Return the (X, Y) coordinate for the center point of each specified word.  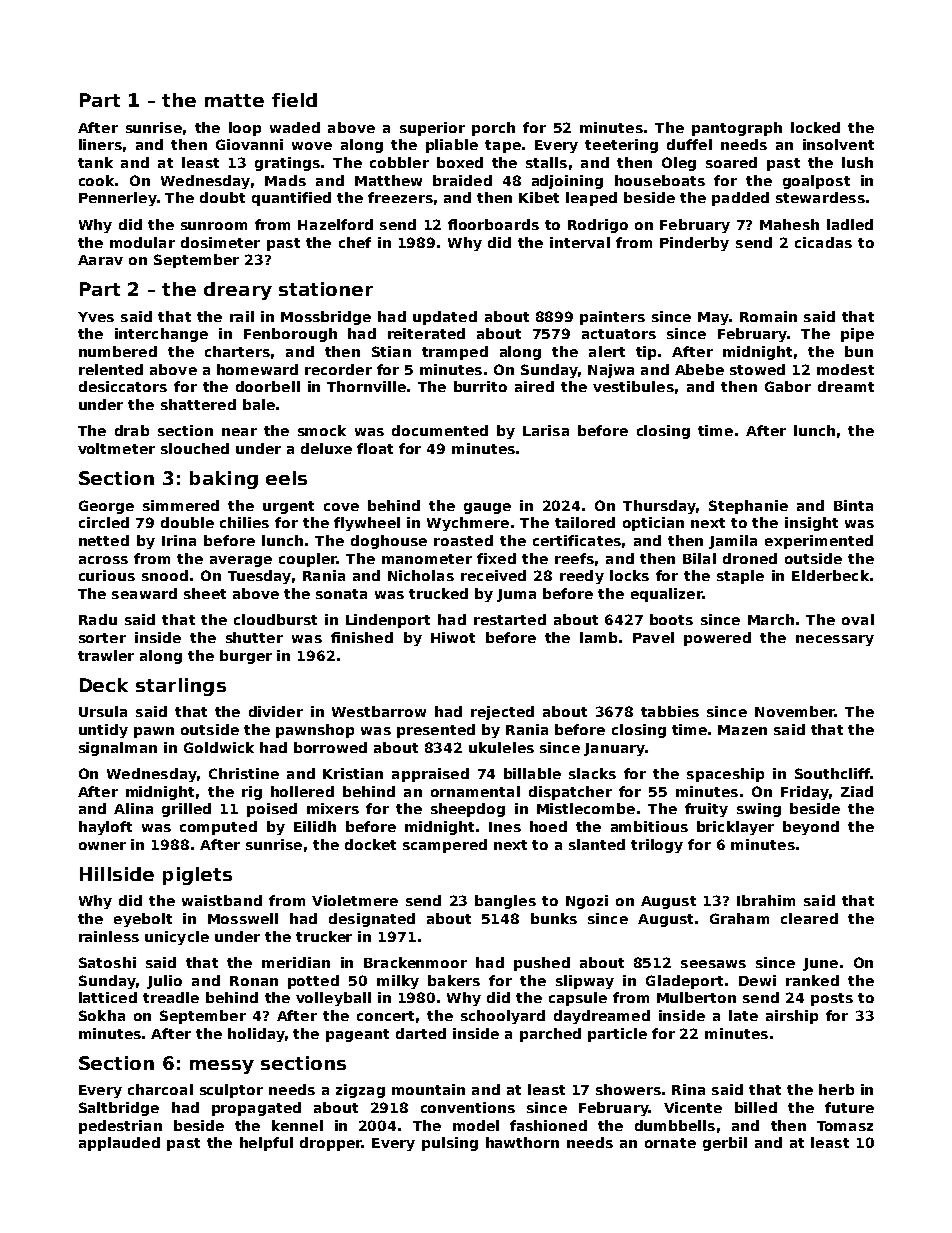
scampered (445, 846)
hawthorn (522, 1142)
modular (142, 242)
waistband (222, 900)
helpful (266, 1144)
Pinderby (694, 244)
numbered (118, 351)
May (713, 318)
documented (440, 430)
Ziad (857, 791)
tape (503, 146)
